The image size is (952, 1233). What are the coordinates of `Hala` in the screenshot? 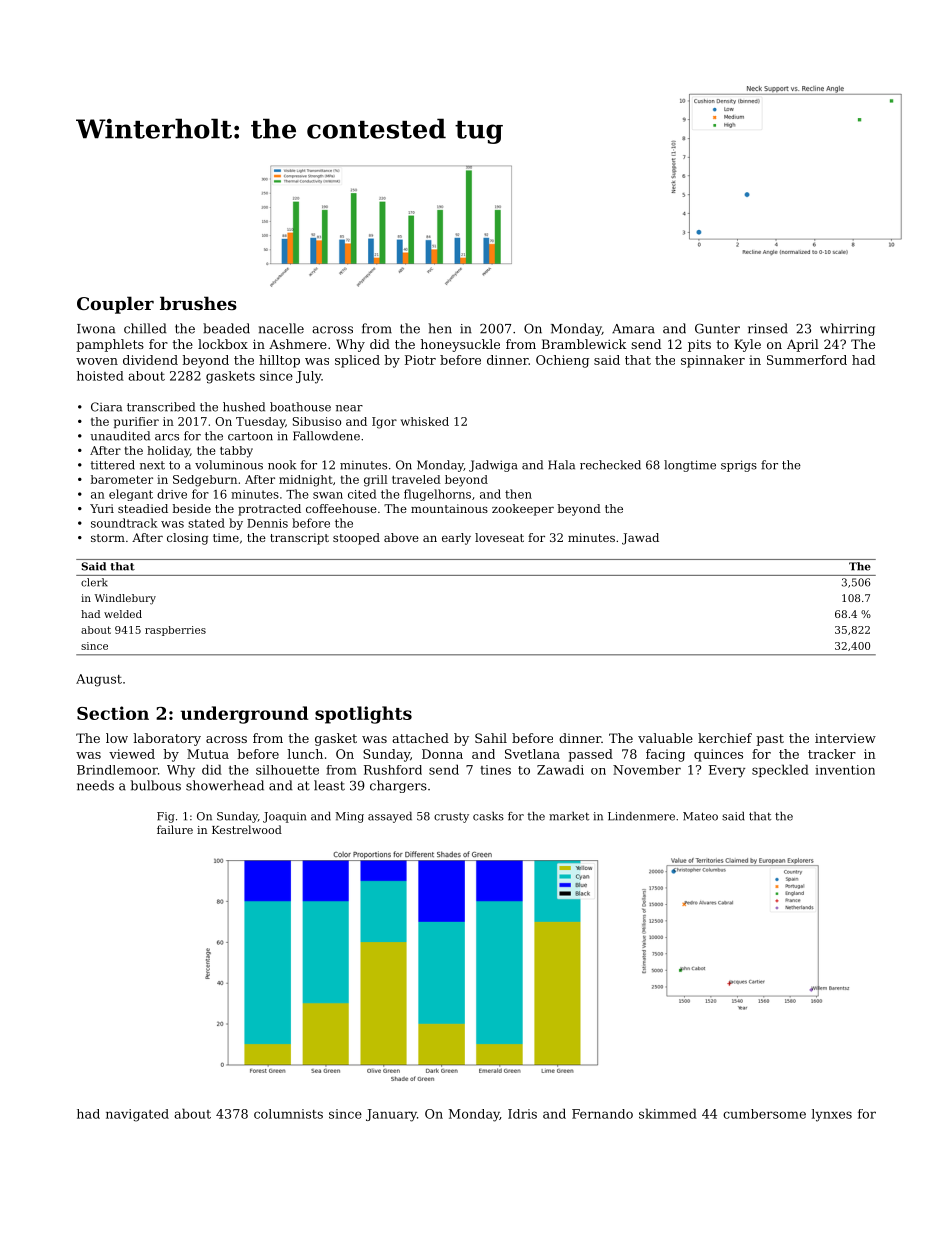 It's located at (561, 465).
